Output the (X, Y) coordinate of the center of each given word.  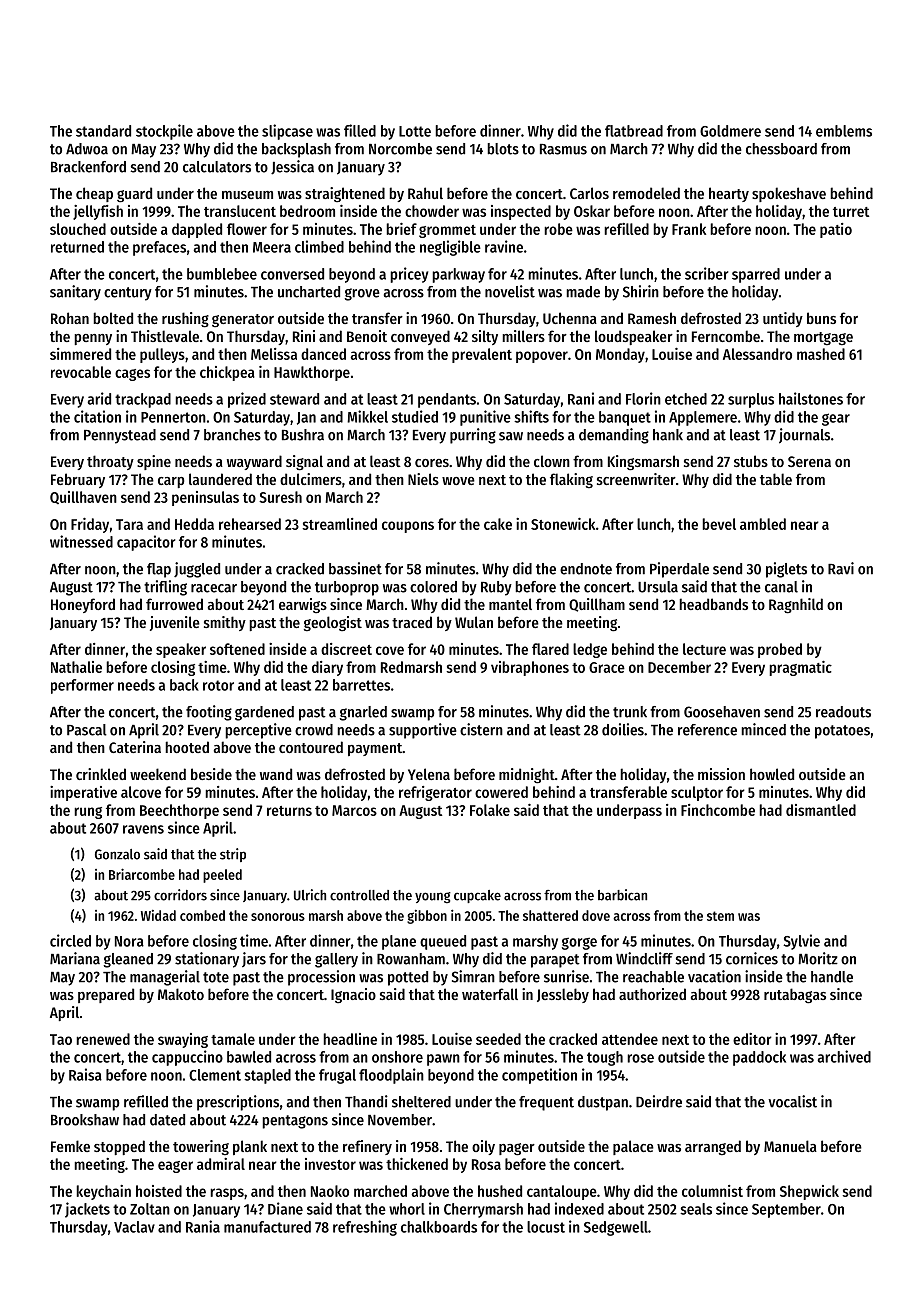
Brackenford (88, 167)
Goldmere (730, 131)
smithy (225, 623)
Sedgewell (616, 1228)
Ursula (658, 587)
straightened (345, 195)
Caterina (135, 747)
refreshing (365, 1228)
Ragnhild (796, 606)
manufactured (267, 1227)
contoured (311, 747)
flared (550, 649)
